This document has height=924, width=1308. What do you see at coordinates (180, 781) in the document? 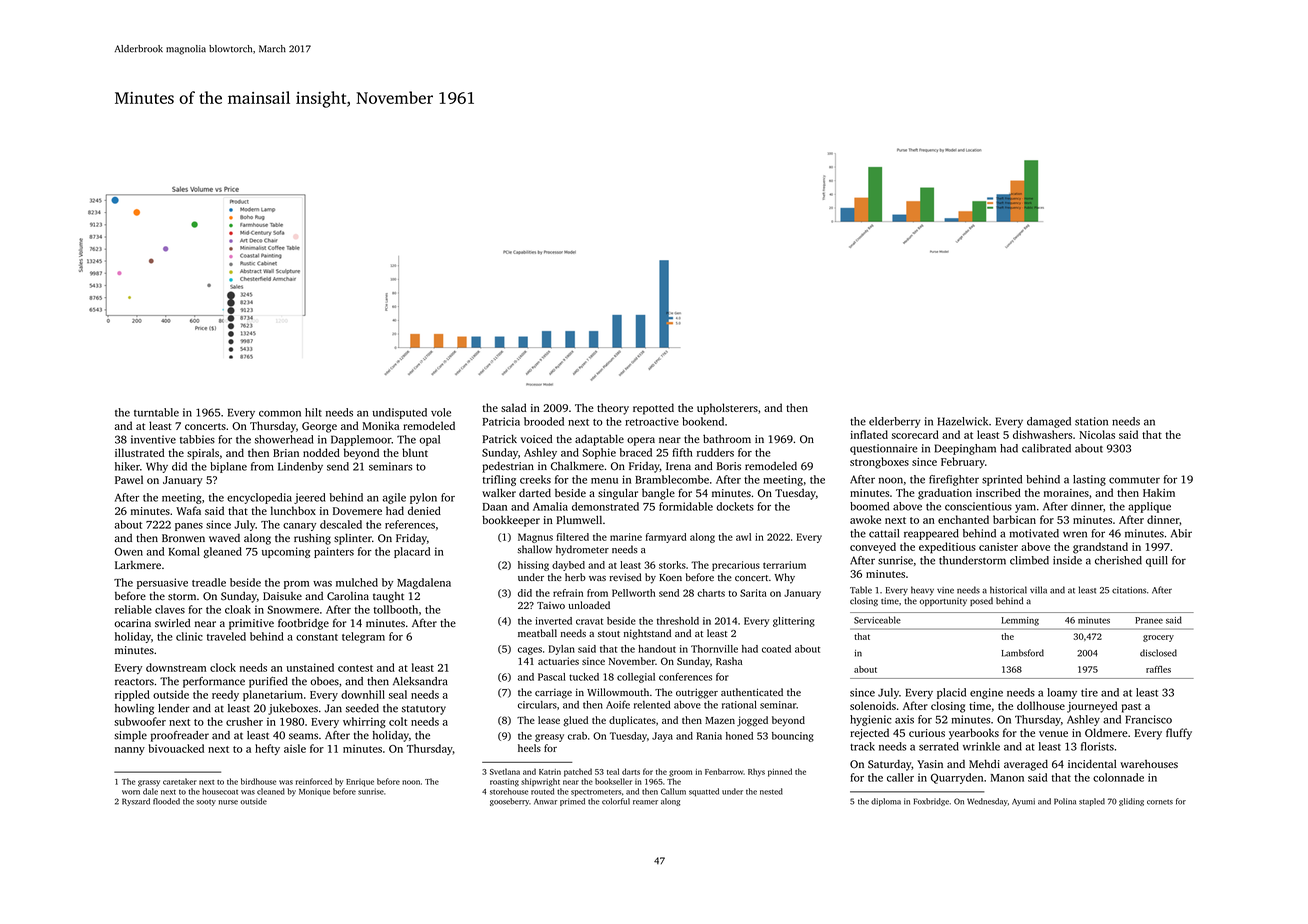
I see `caretaker` at bounding box center [180, 781].
